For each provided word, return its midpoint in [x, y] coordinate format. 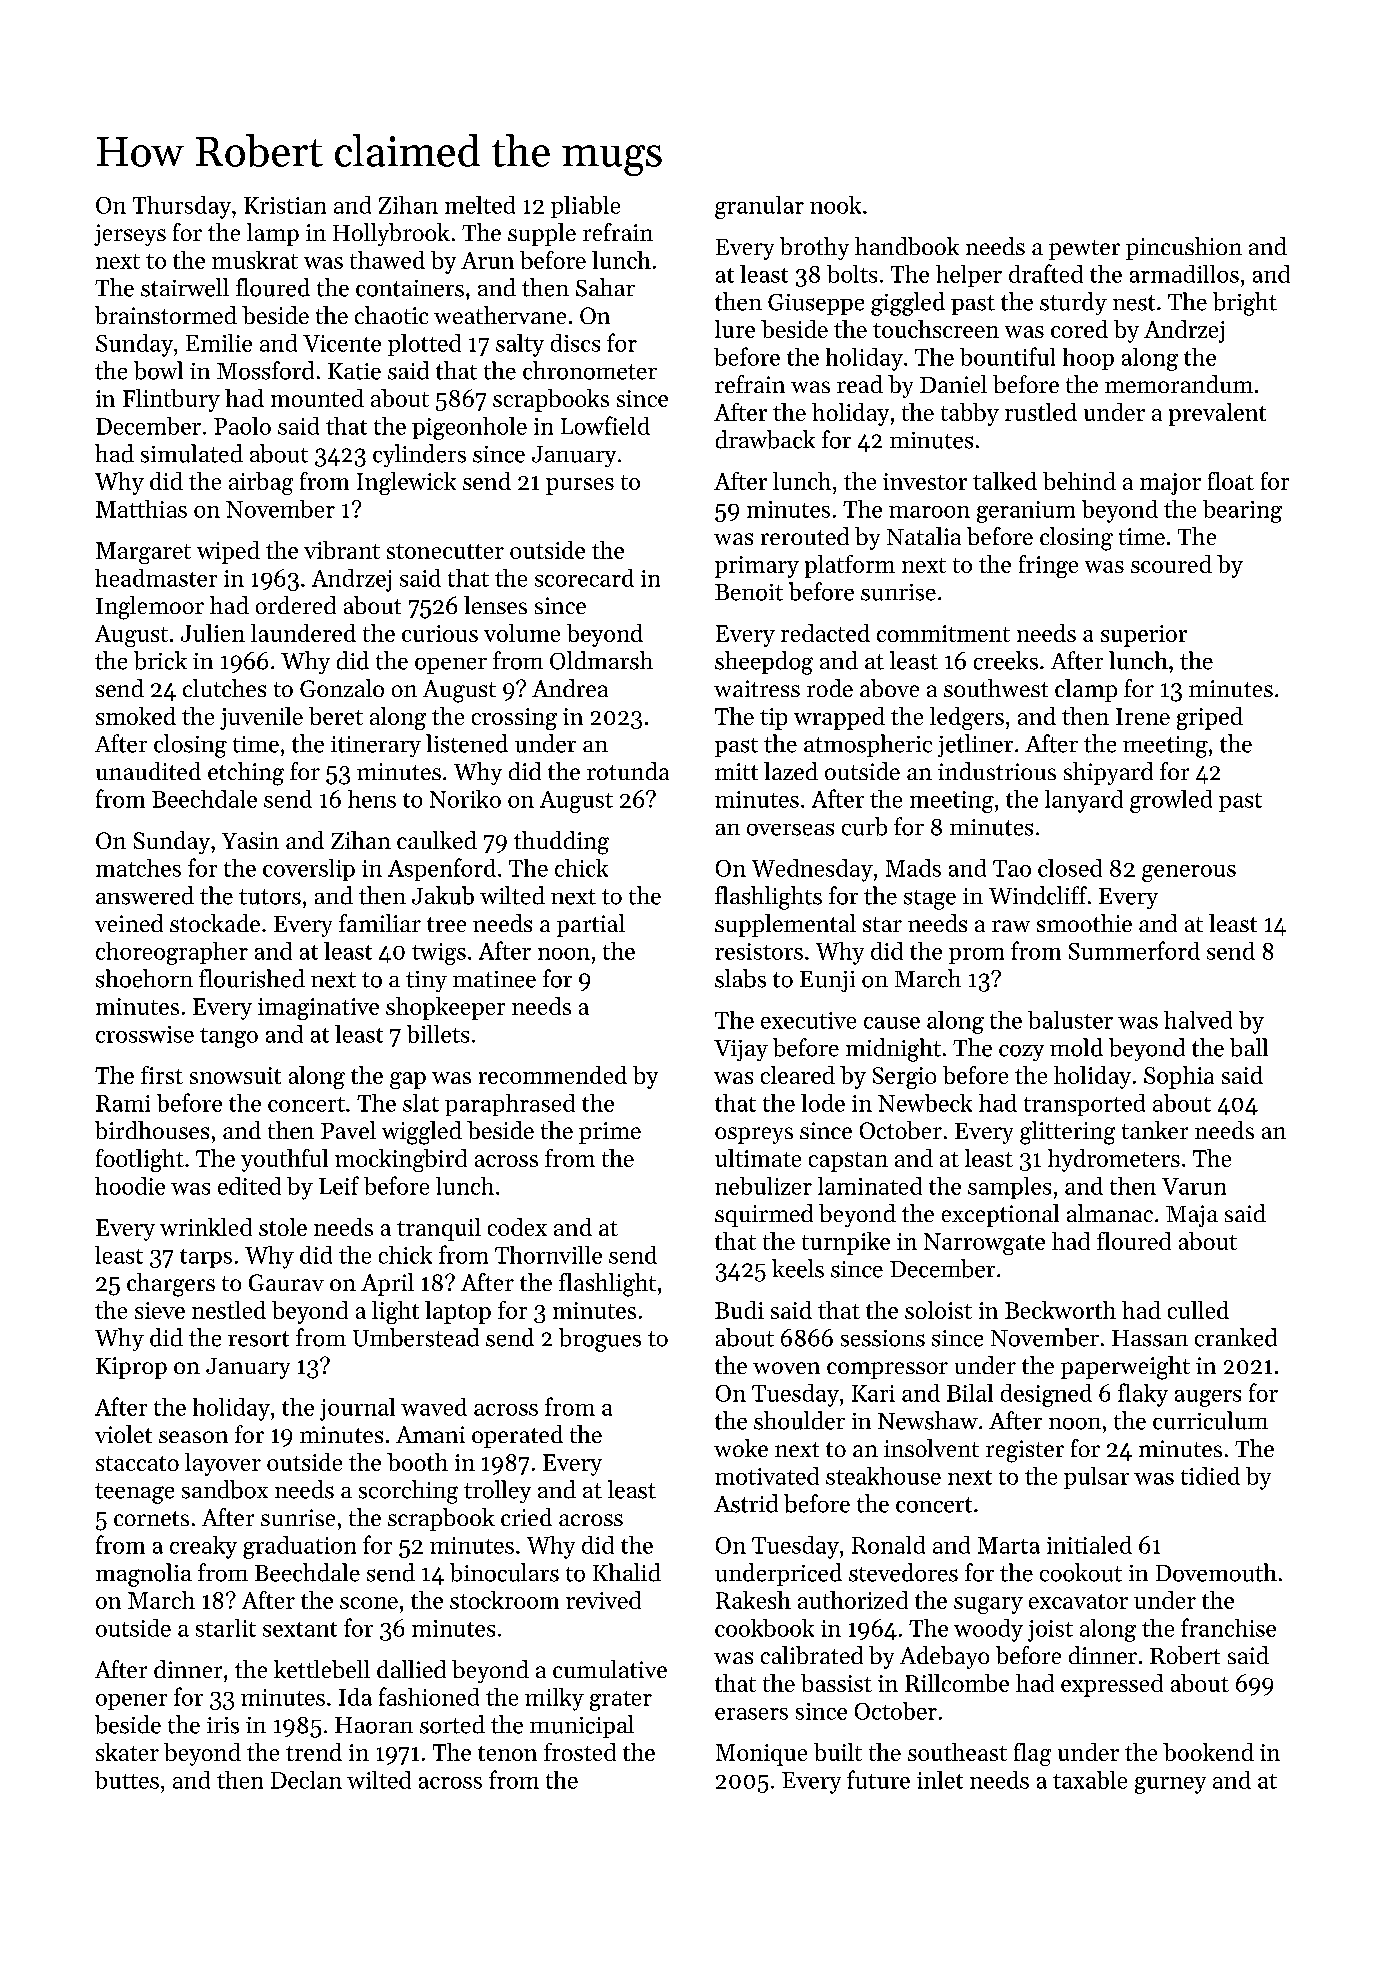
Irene [1143, 716]
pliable [585, 207]
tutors [270, 897]
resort [258, 1339]
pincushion [1184, 248]
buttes [127, 1780]
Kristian [285, 205]
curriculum [1210, 1420]
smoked [136, 716]
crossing [514, 719]
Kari [873, 1393]
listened [467, 743]
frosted [580, 1752]
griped [1210, 718]
